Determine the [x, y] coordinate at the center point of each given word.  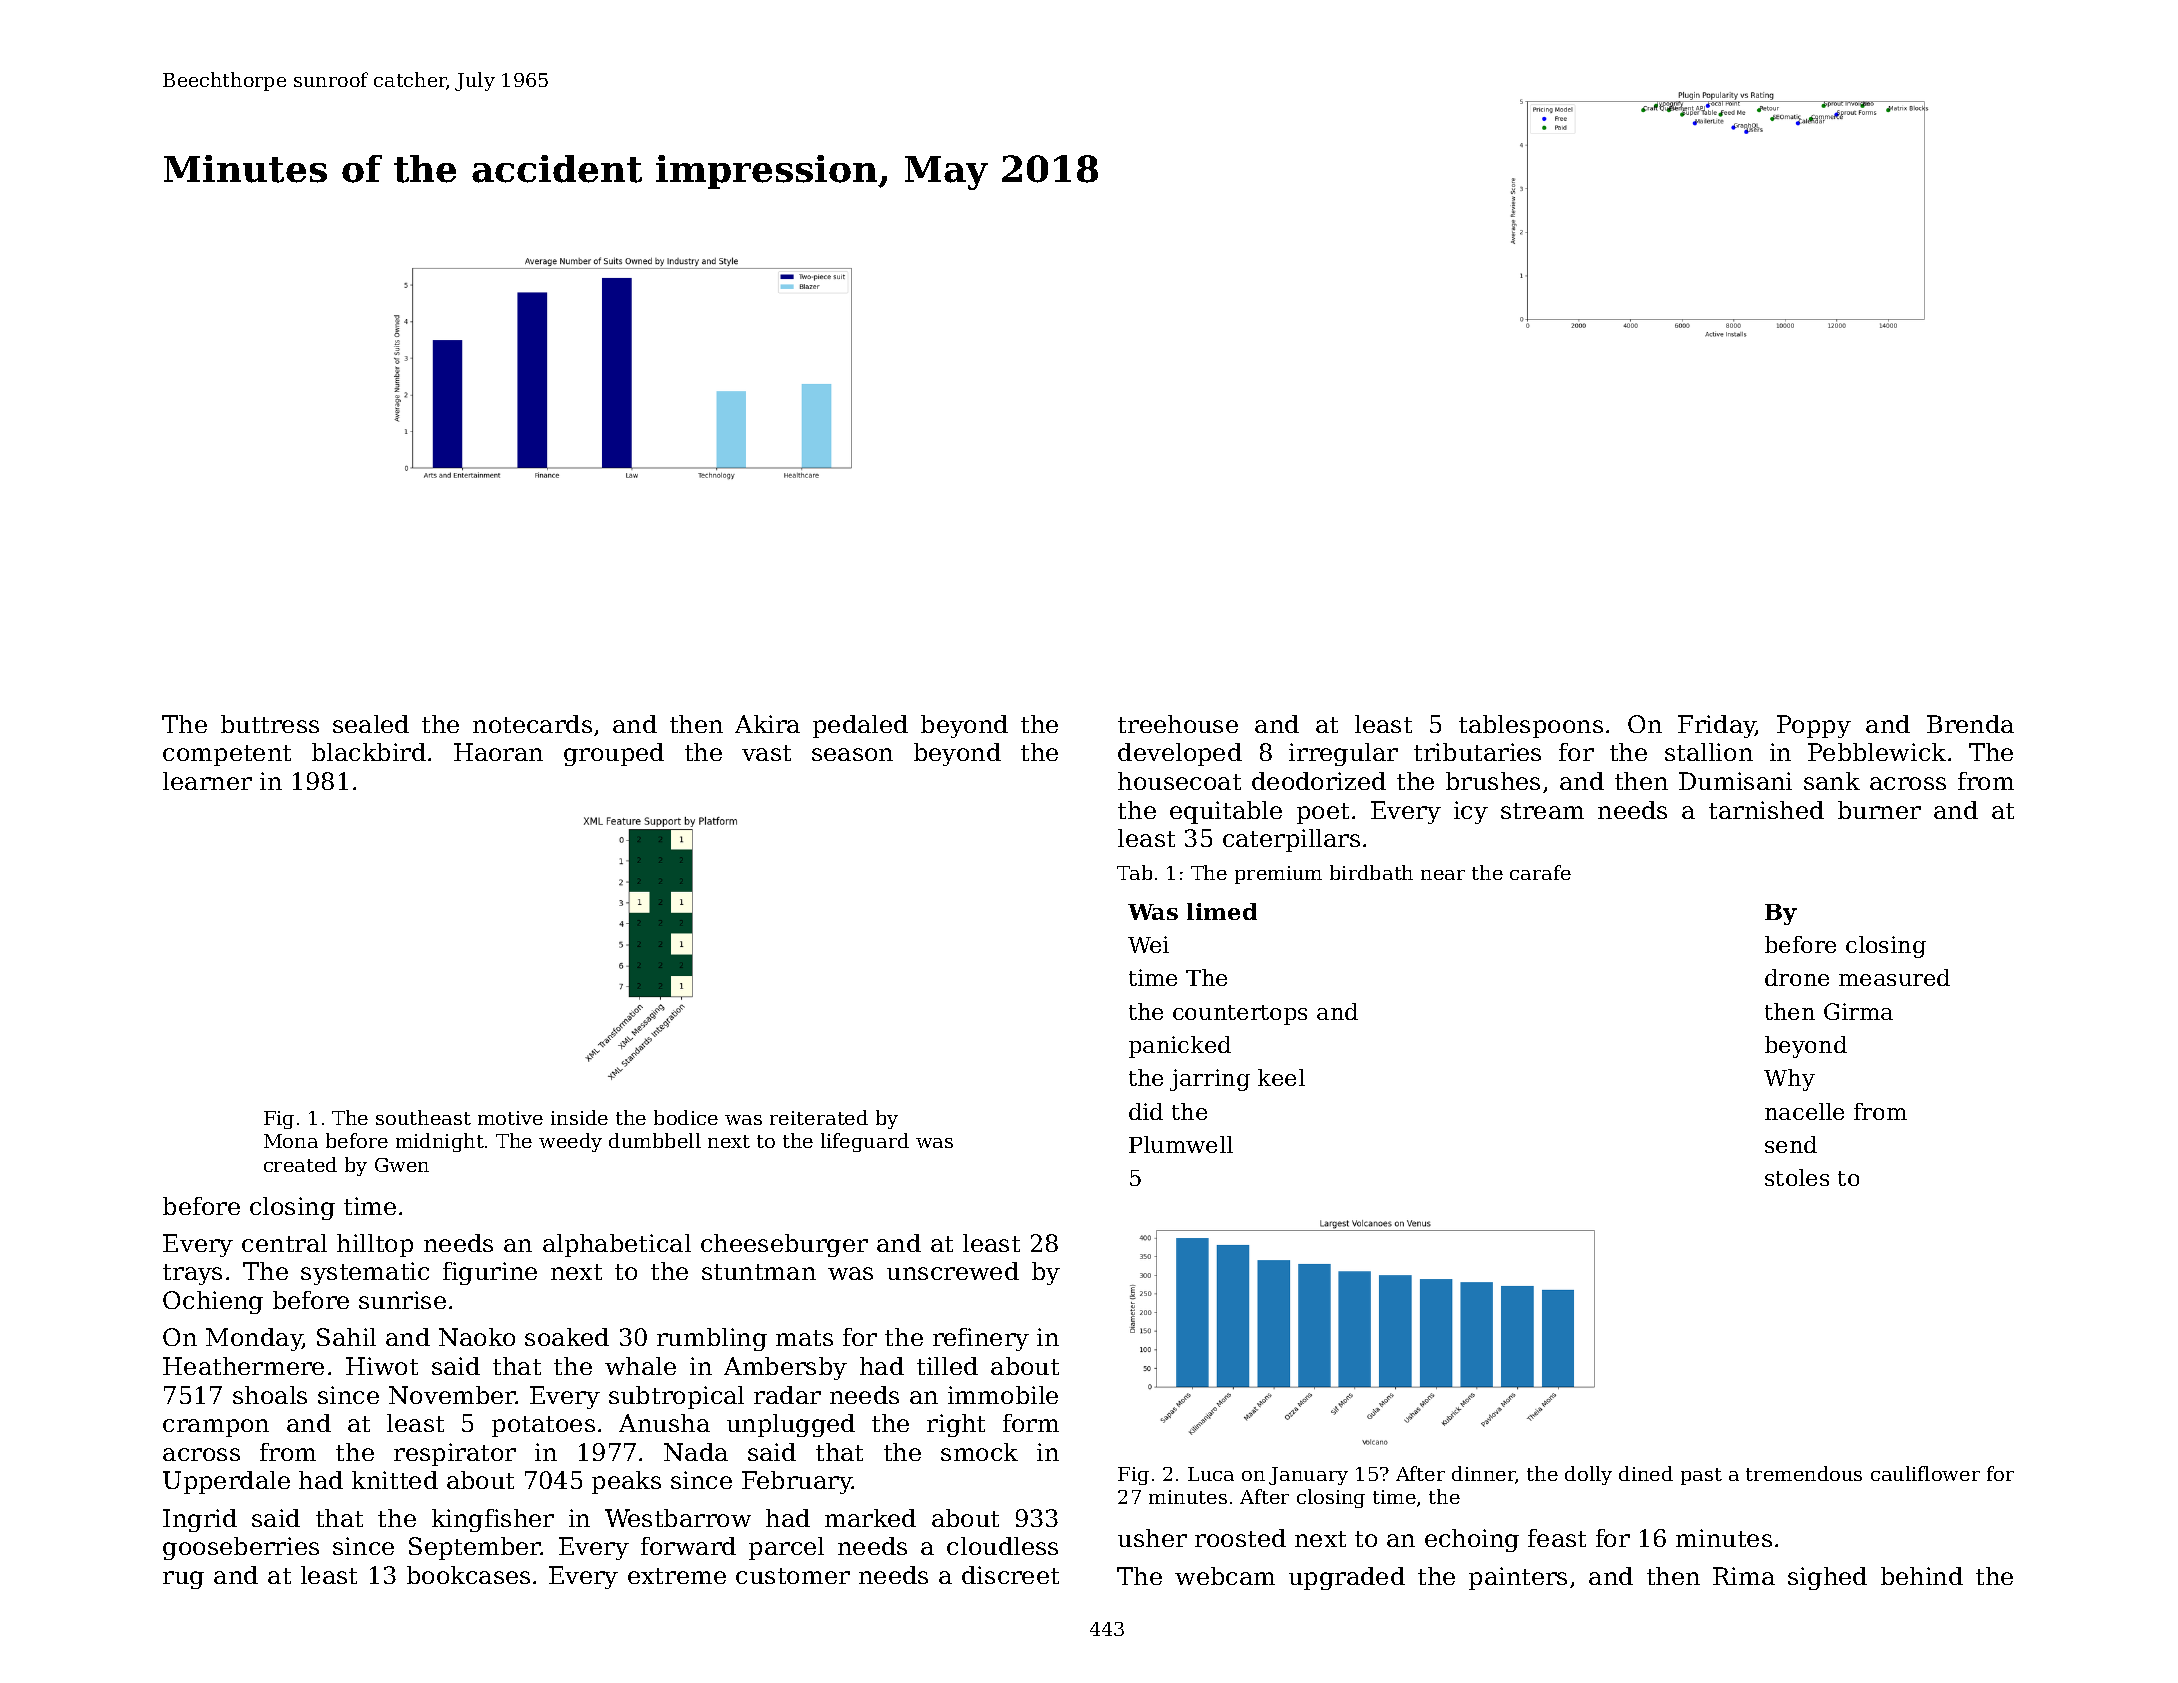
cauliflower [1925, 1473]
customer [793, 1576]
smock [979, 1452]
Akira [767, 724]
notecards [532, 724]
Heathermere [243, 1366]
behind [1922, 1576]
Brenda [1970, 724]
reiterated [819, 1117]
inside [579, 1117]
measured [1894, 977]
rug [183, 1580]
